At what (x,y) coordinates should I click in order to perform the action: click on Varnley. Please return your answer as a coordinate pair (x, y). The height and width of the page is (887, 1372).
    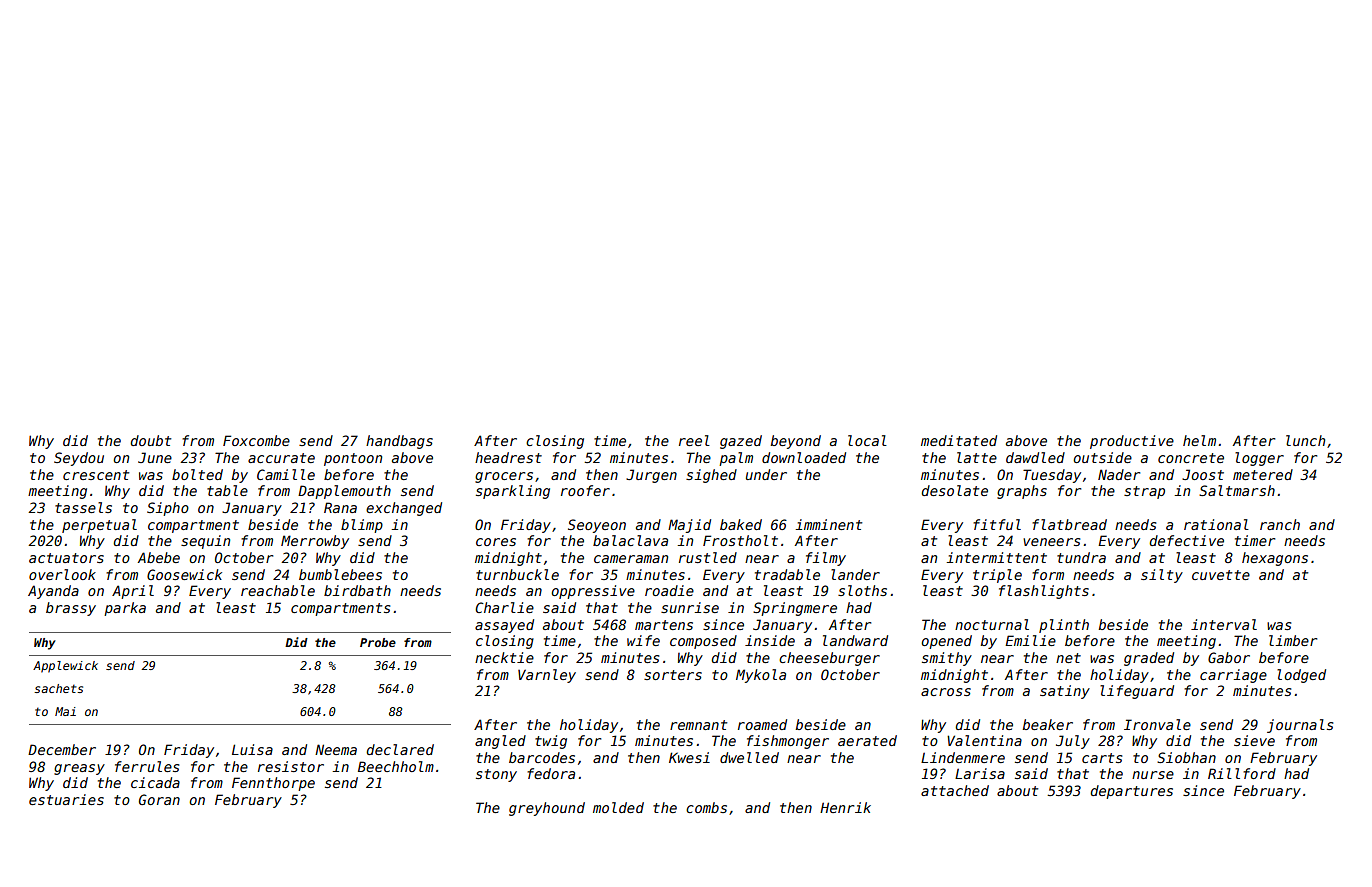
    Looking at the image, I should click on (547, 676).
